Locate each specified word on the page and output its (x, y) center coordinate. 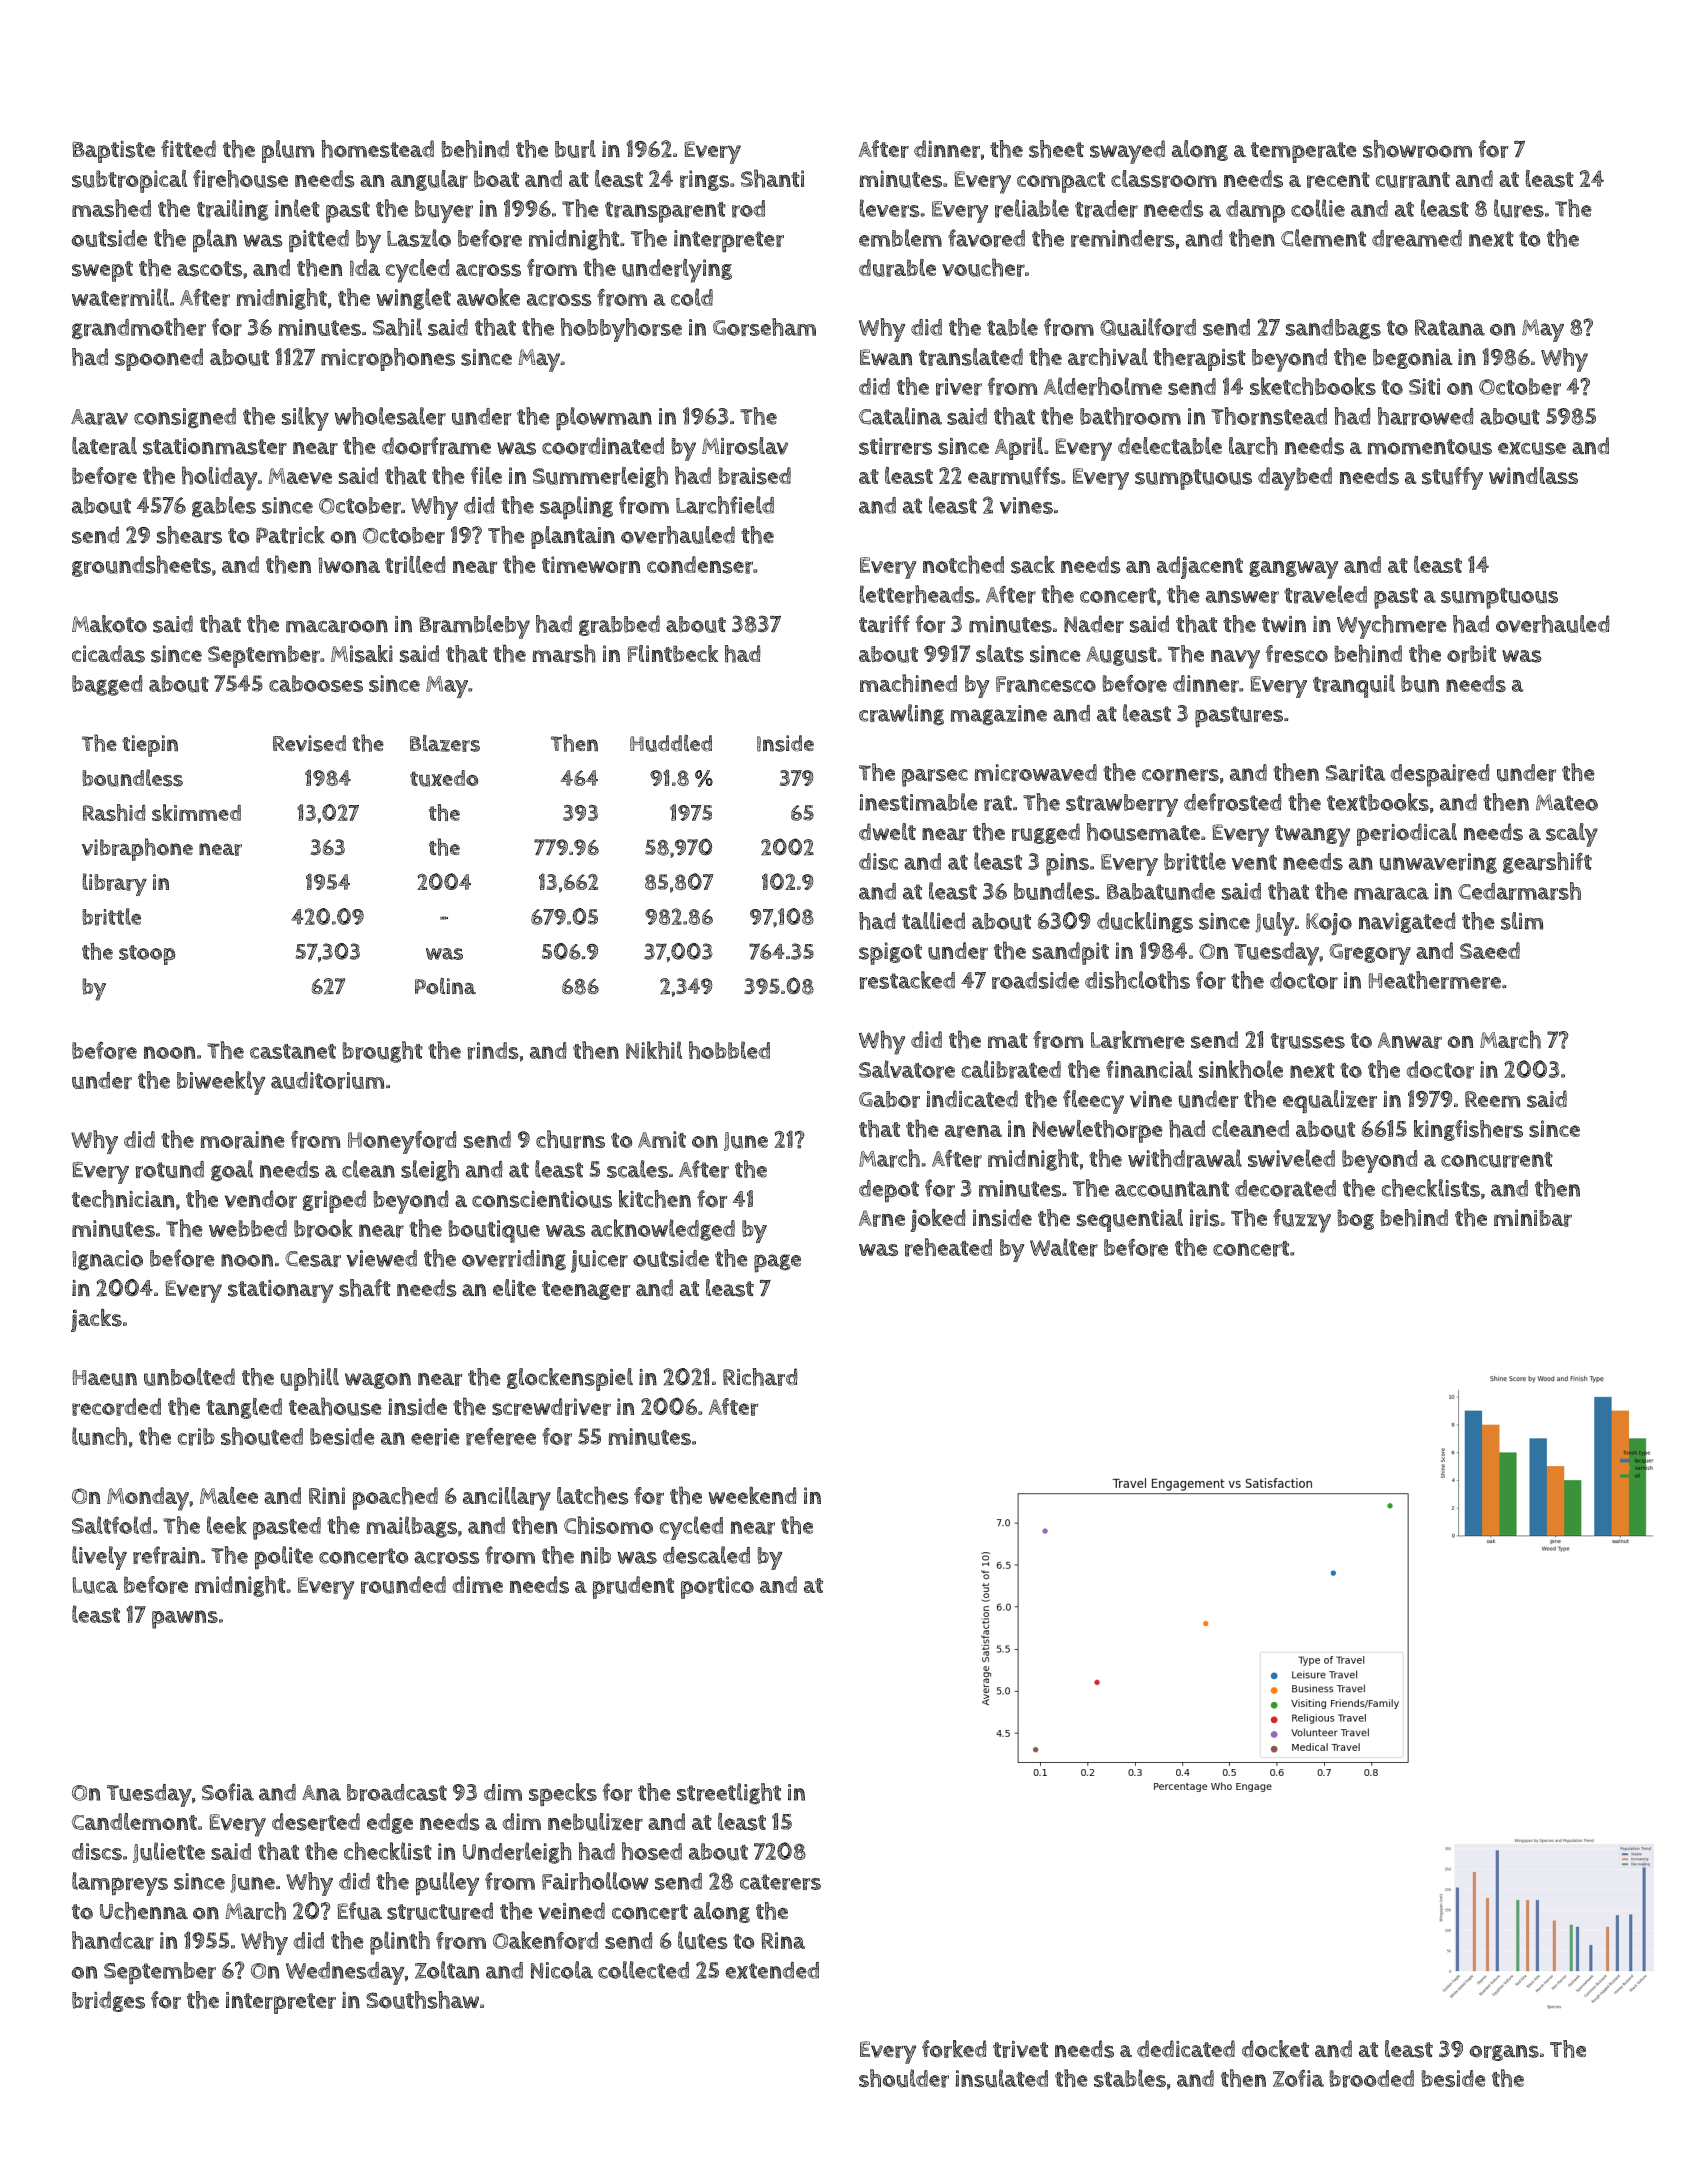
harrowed (1426, 416)
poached (395, 1498)
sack (1033, 565)
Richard (760, 1377)
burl (575, 149)
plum (288, 151)
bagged (107, 685)
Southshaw (422, 2000)
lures (1519, 208)
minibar (1533, 1218)
